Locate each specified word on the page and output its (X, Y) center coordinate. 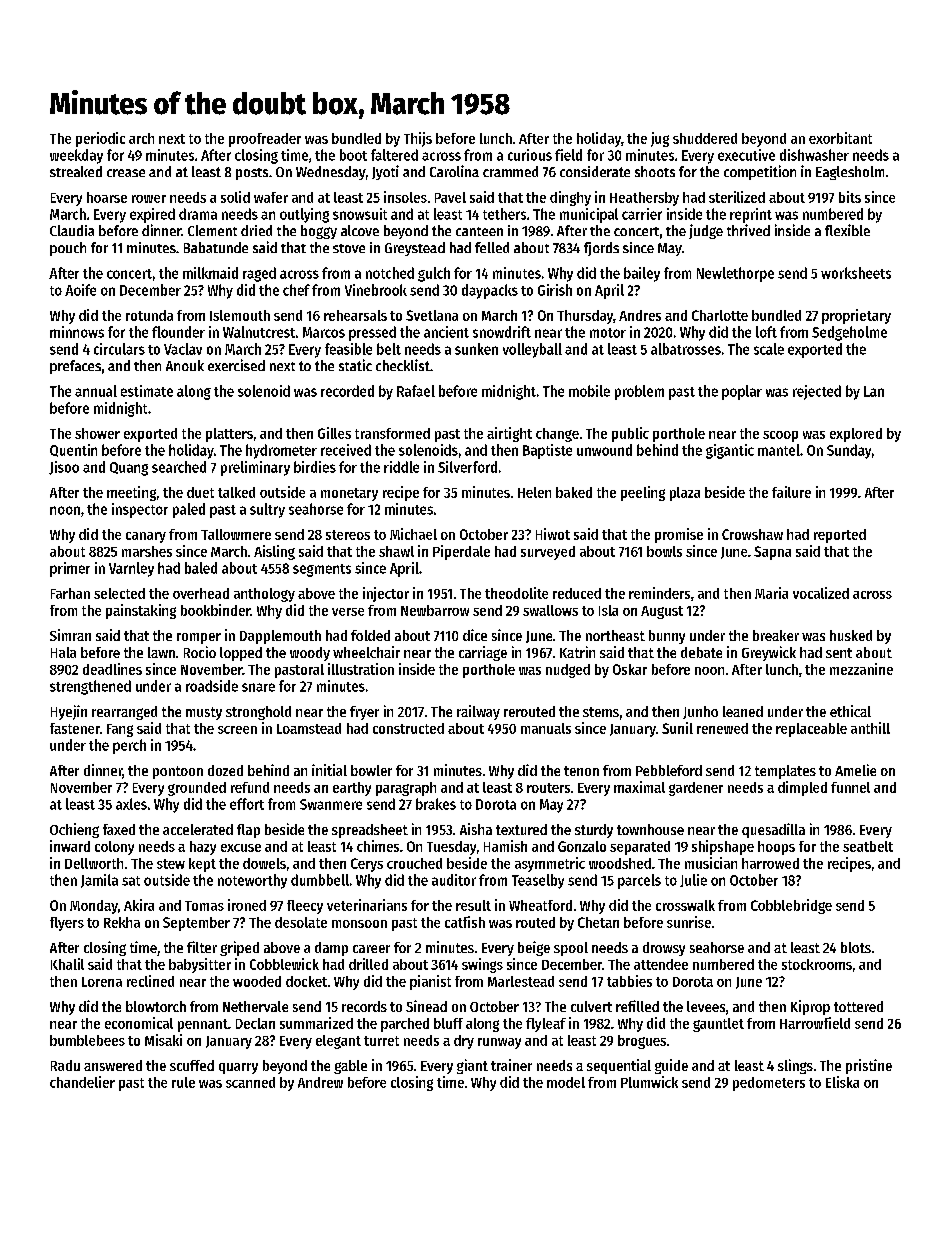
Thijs (418, 139)
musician (711, 863)
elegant (338, 1042)
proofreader (265, 140)
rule (183, 1082)
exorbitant (840, 138)
